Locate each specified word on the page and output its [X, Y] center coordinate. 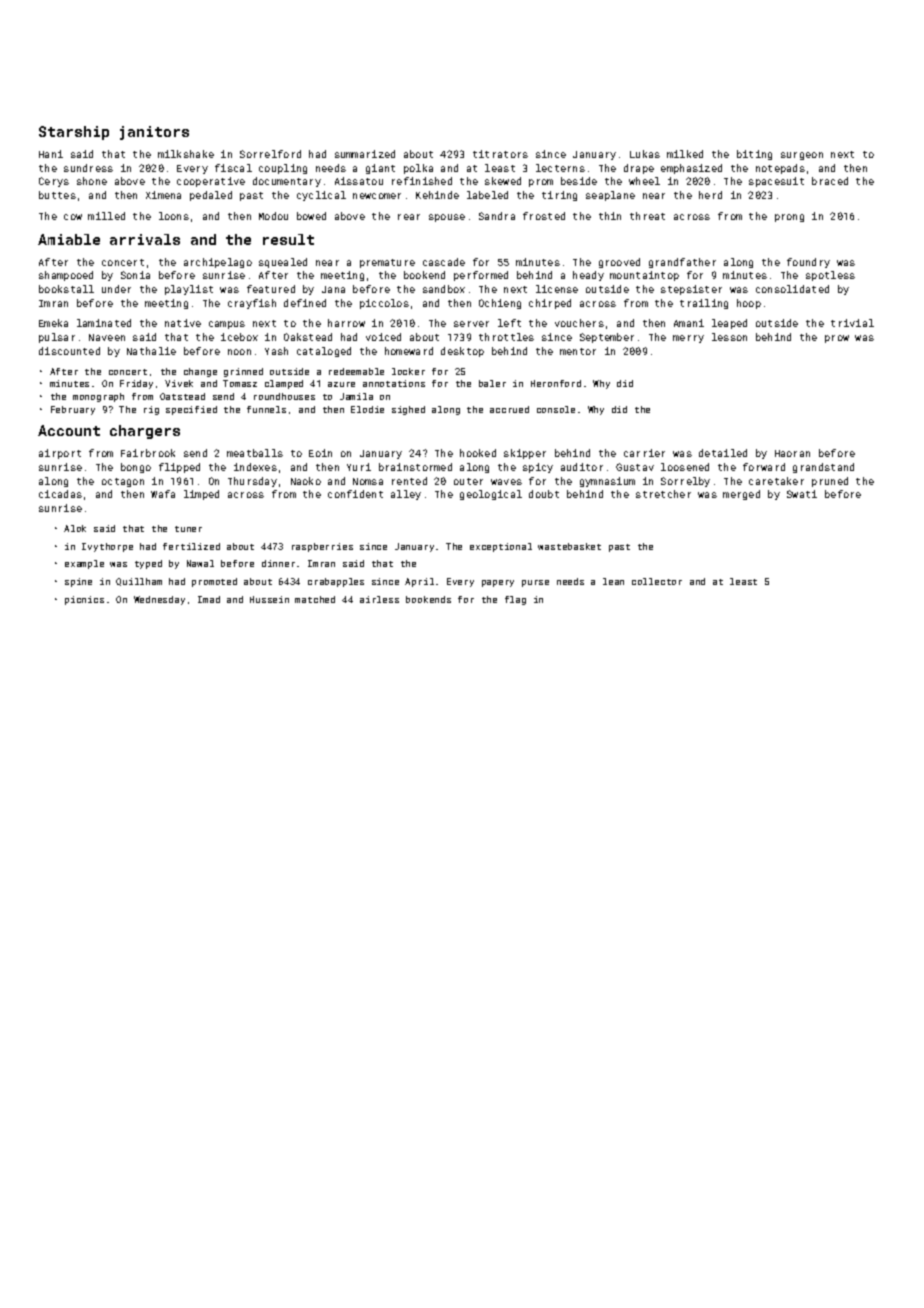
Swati [802, 494]
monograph [98, 397]
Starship [74, 133]
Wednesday [159, 600]
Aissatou [359, 181]
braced [830, 181]
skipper [525, 454]
